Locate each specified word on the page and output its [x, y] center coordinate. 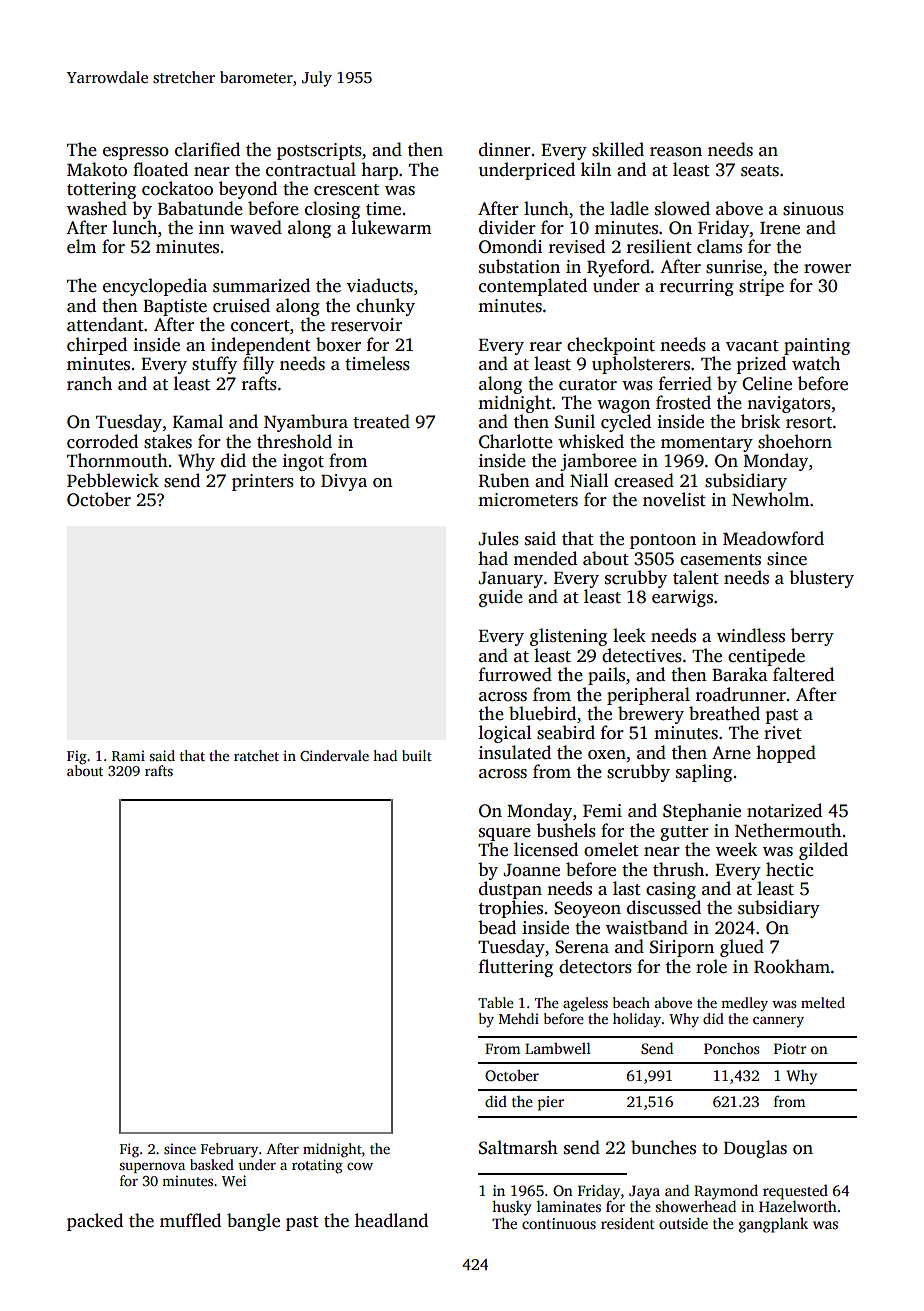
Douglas [755, 1149]
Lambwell [558, 1048]
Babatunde [200, 208]
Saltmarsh [518, 1147]
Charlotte [516, 441]
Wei [234, 1180]
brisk [760, 421]
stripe [761, 287]
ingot [303, 462]
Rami [128, 755]
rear [546, 347]
